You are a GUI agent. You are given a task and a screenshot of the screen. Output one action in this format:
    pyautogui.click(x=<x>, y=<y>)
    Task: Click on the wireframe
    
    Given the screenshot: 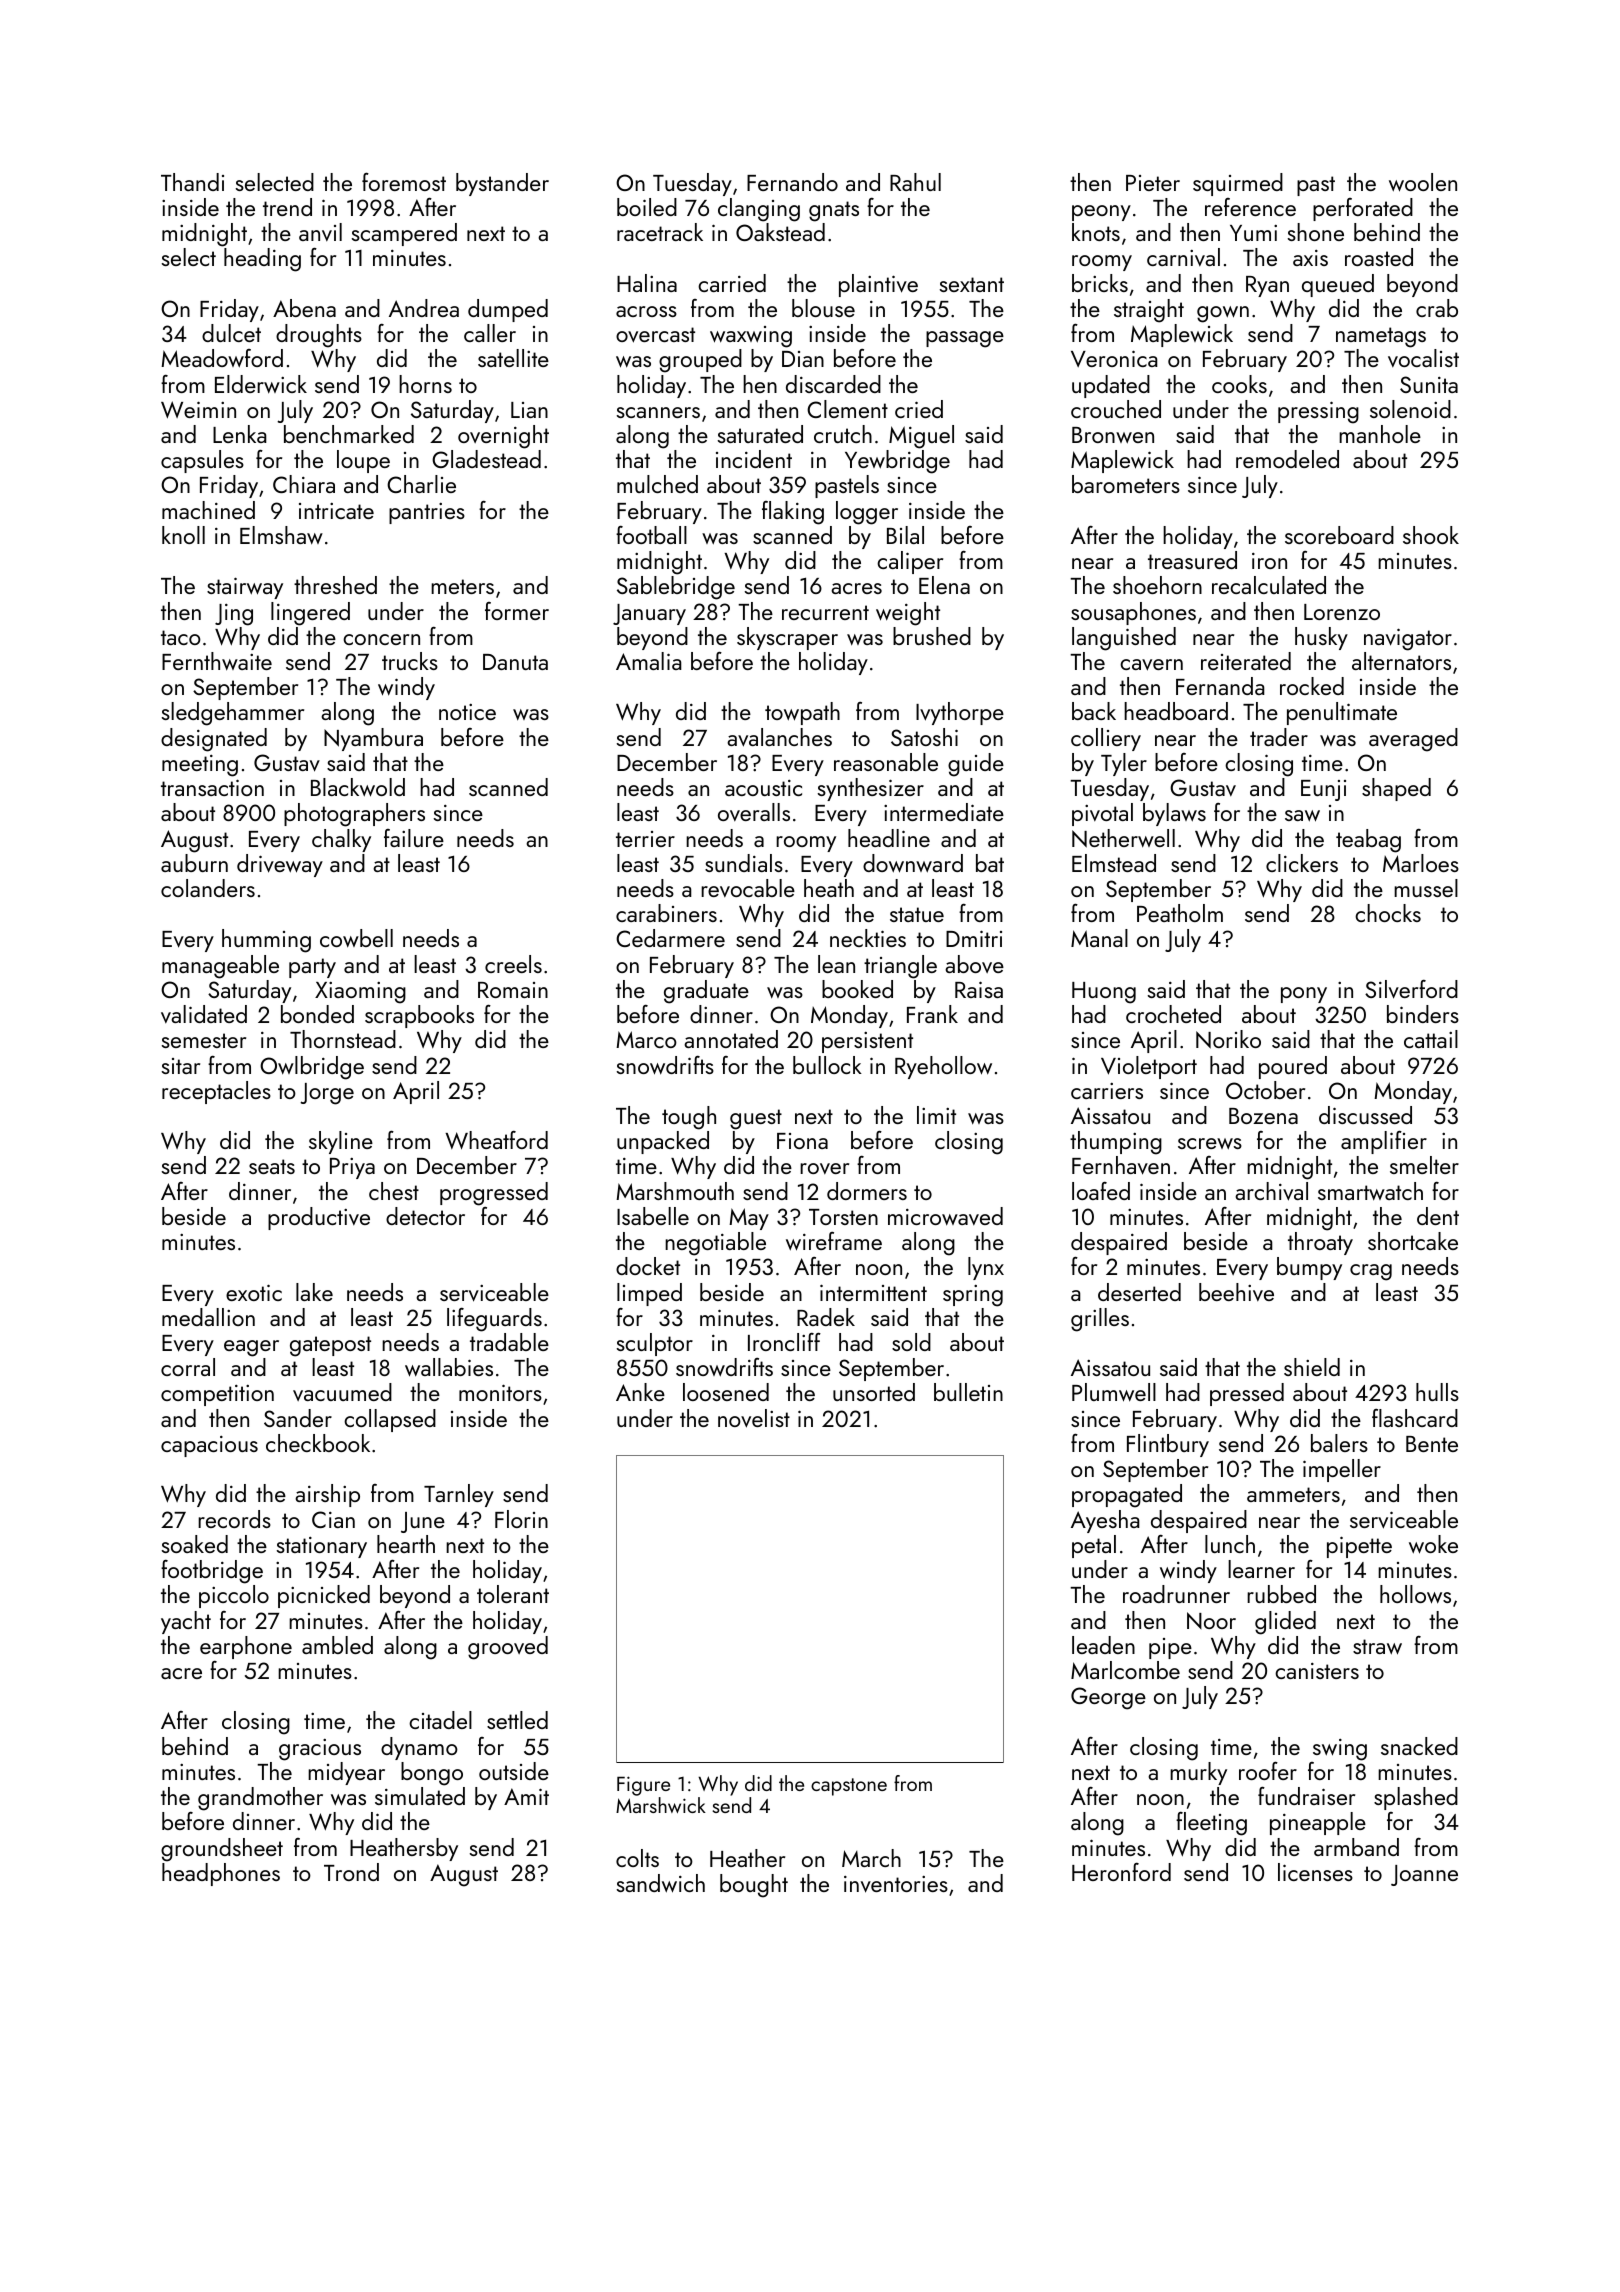 What is the action you would take?
    pyautogui.click(x=834, y=1241)
